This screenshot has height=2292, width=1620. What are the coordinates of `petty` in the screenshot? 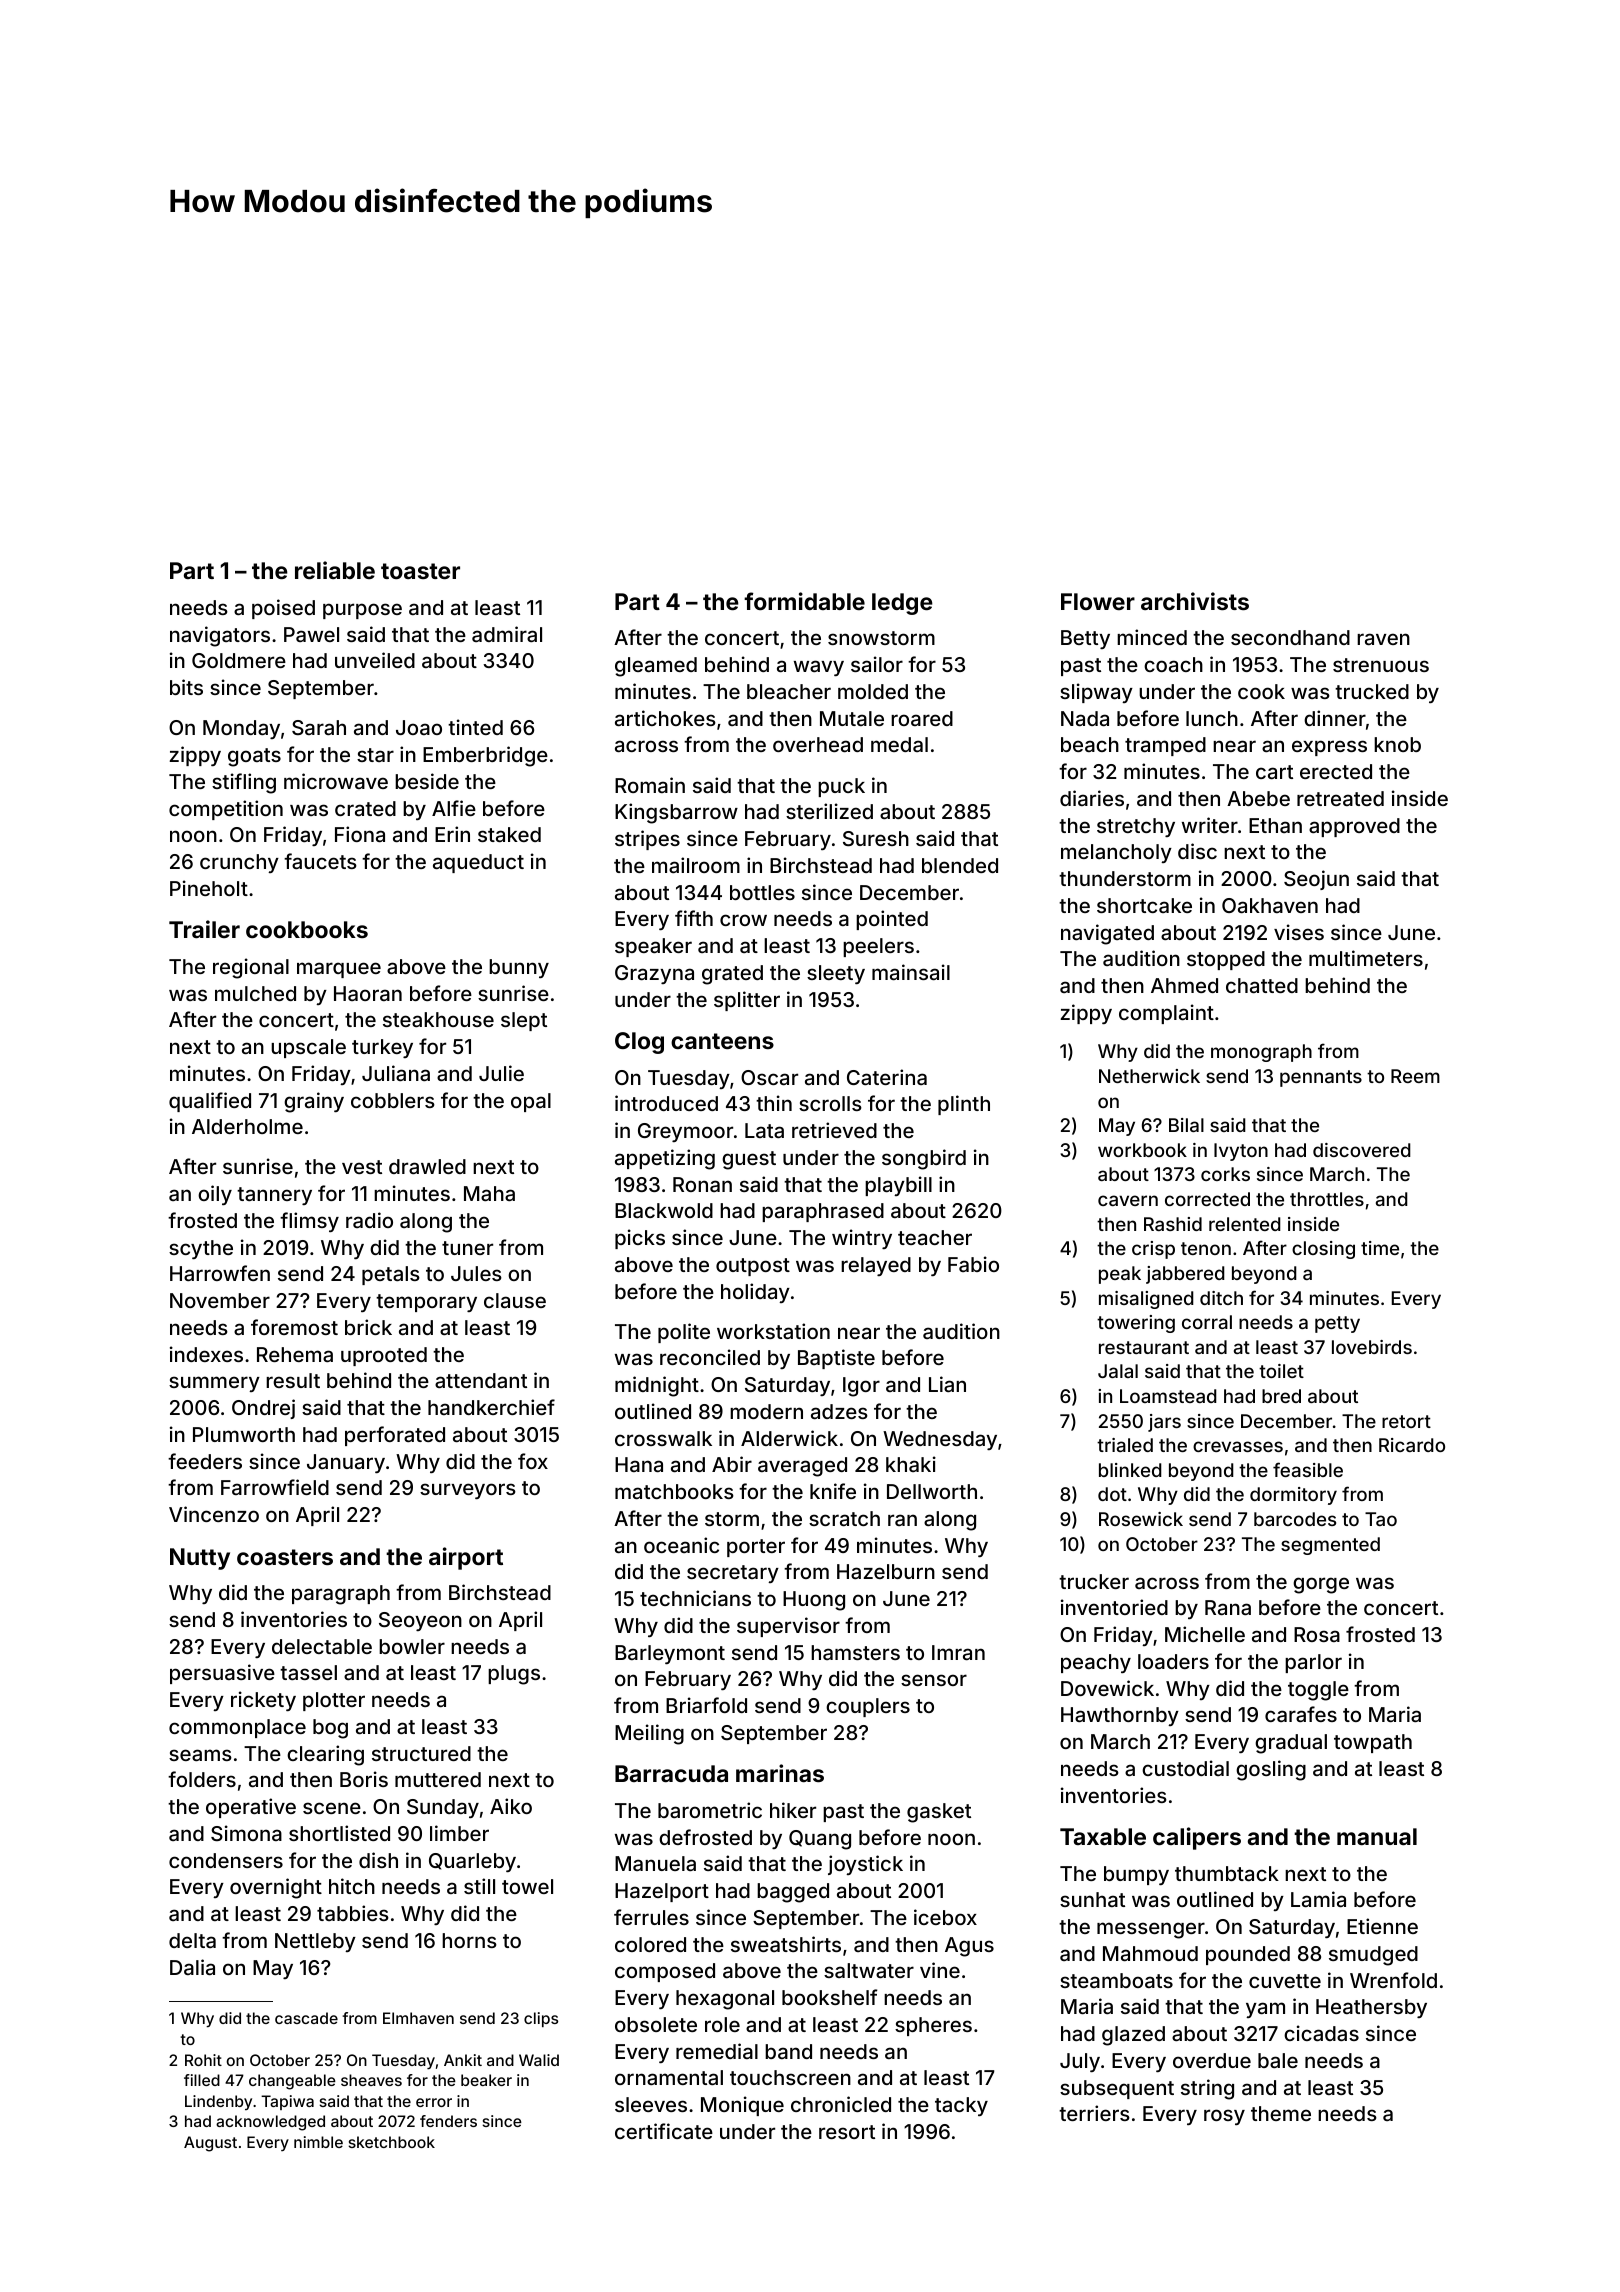 It's located at (1337, 1324).
